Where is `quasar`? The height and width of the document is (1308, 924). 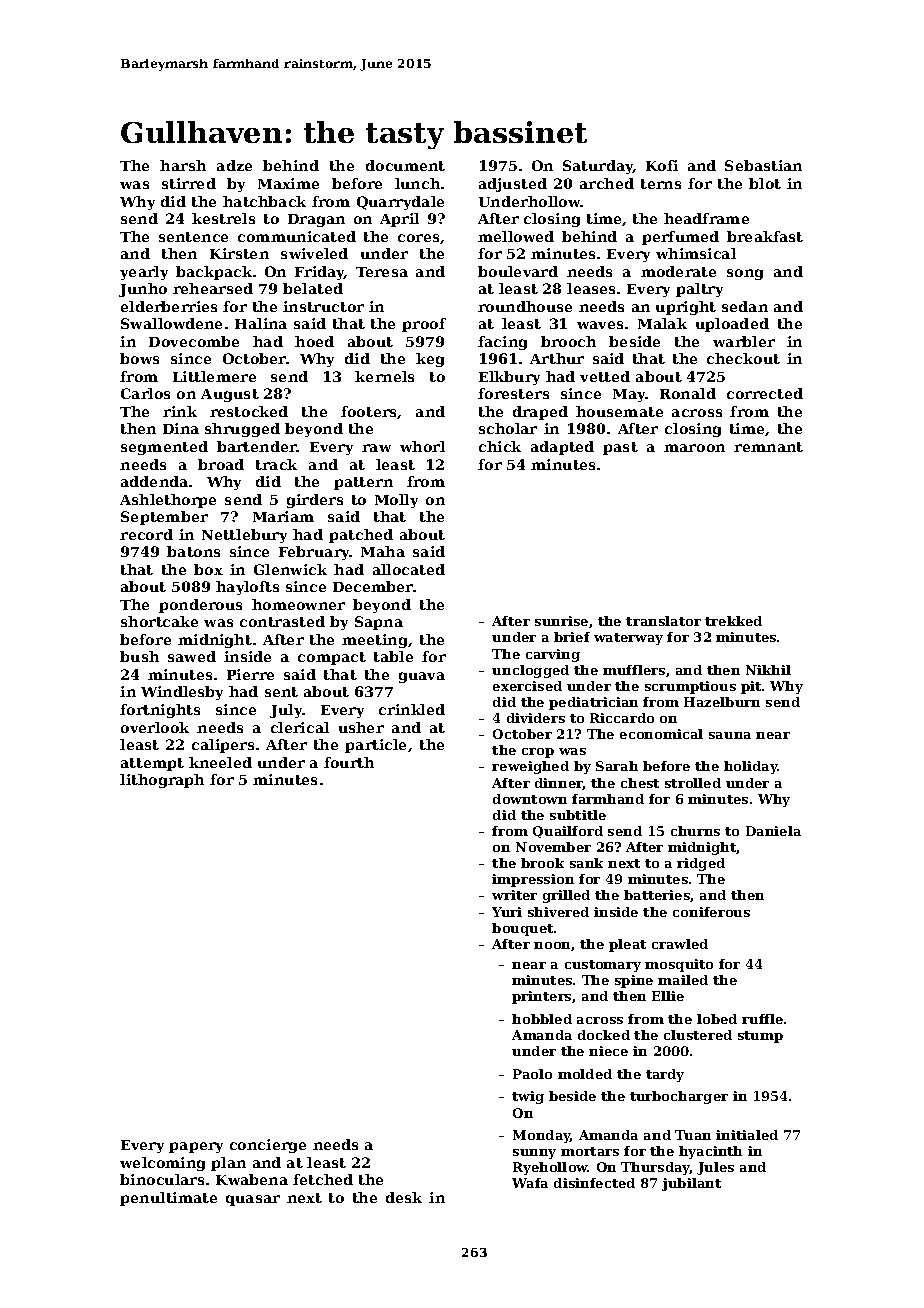
quasar is located at coordinates (253, 1200).
